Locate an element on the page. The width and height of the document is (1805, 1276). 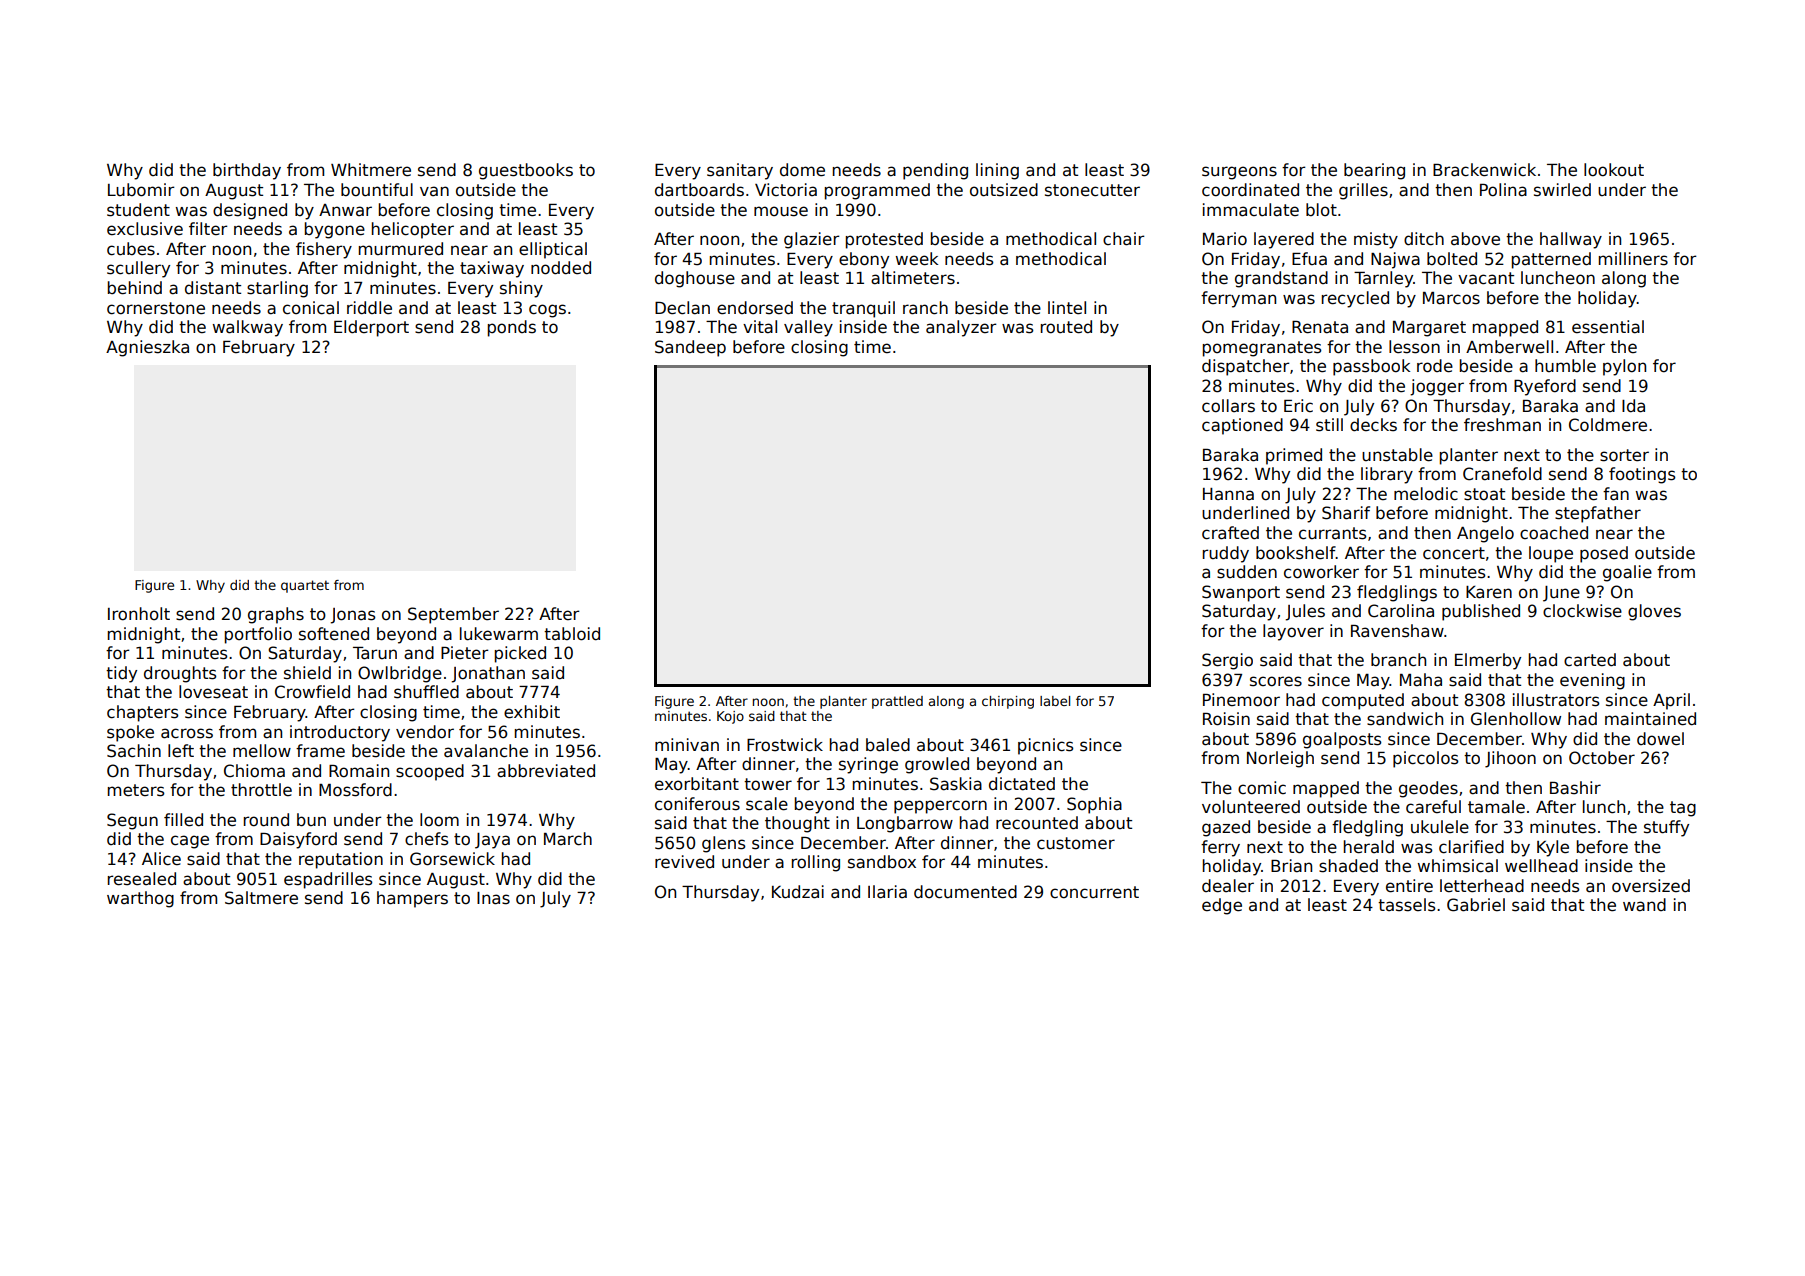
geodes is located at coordinates (1428, 789).
